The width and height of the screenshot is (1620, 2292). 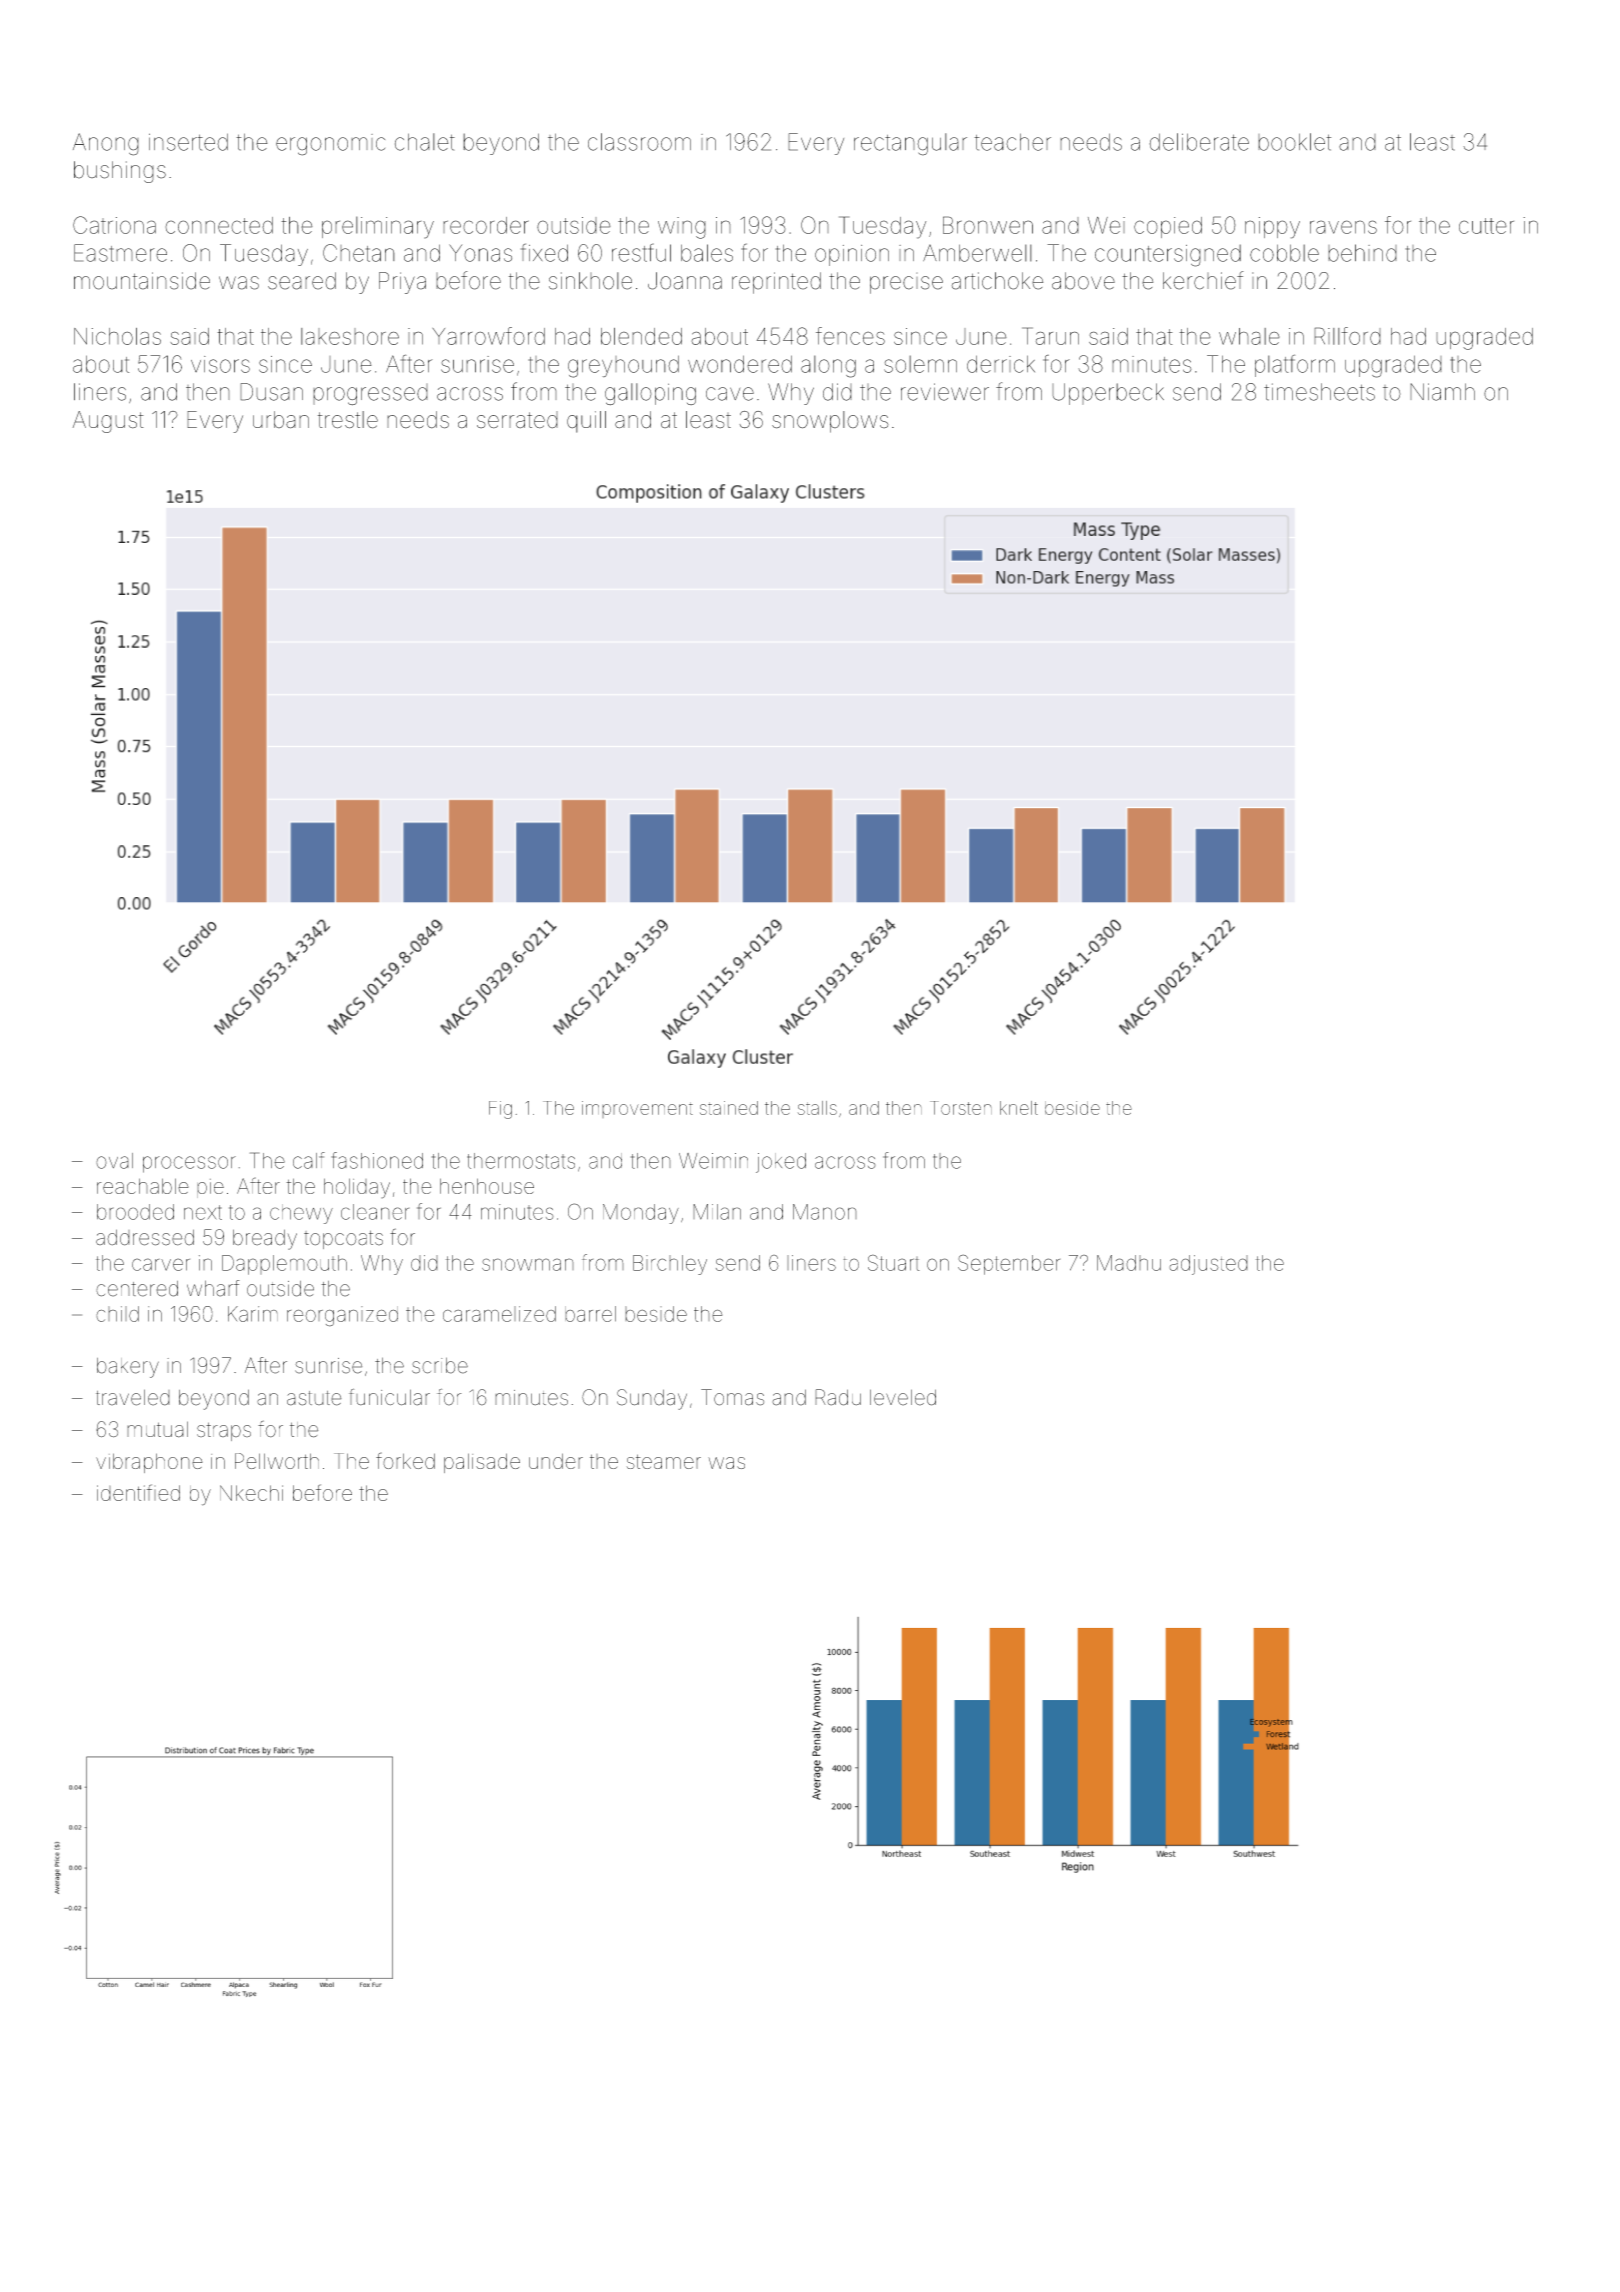 I want to click on cleaner, so click(x=375, y=1212).
